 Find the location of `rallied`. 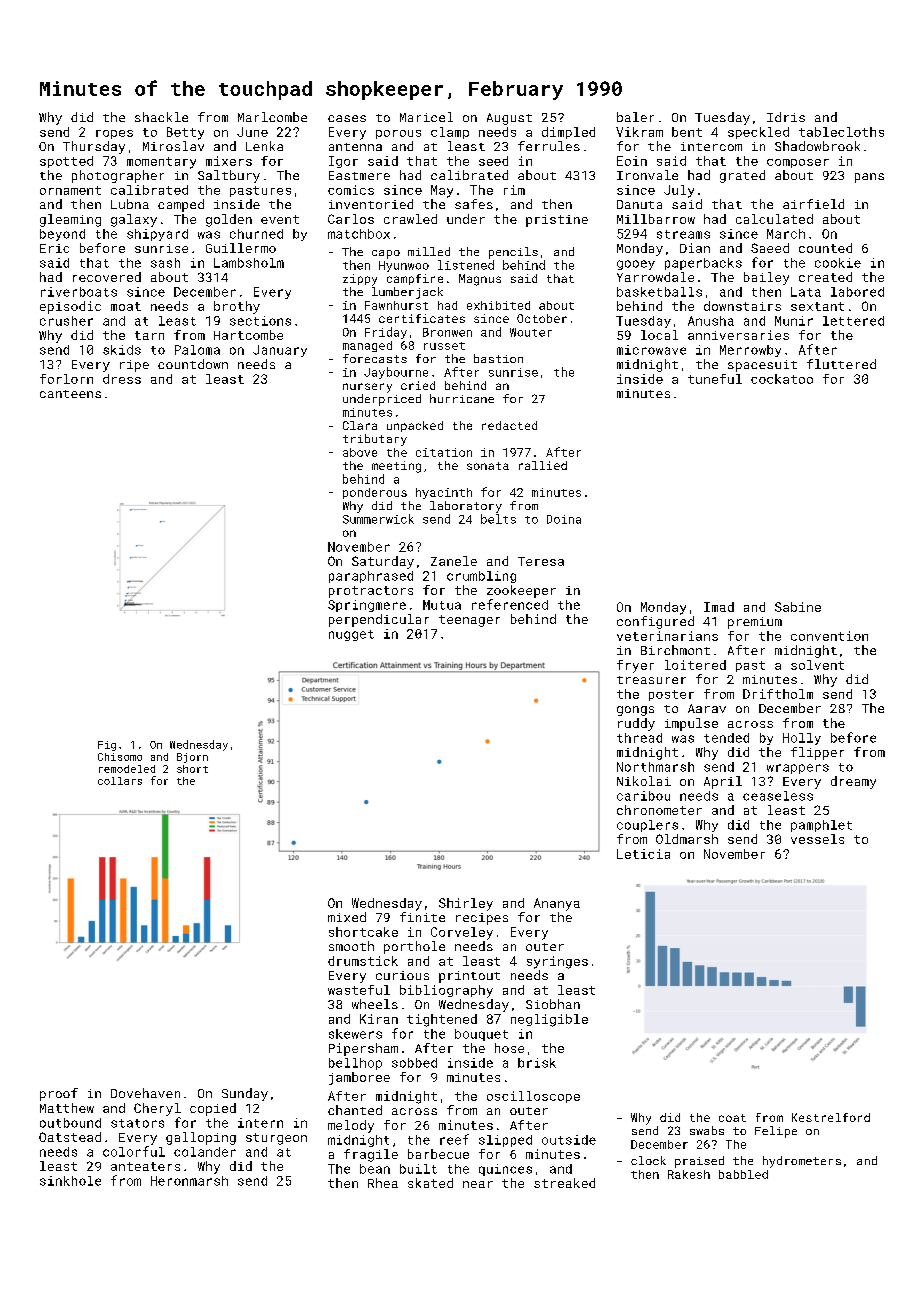

rallied is located at coordinates (543, 465).
